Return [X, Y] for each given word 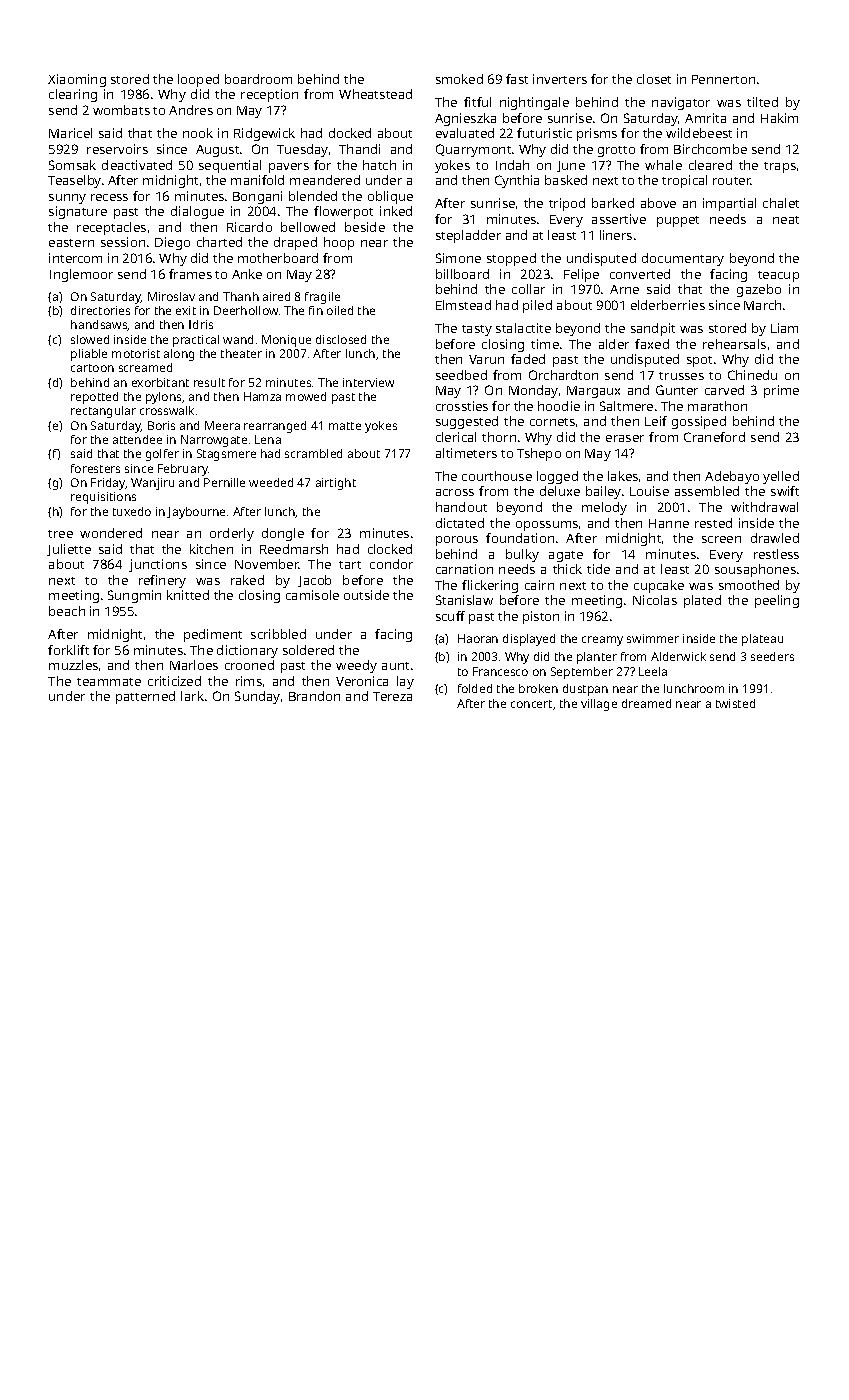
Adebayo [732, 477]
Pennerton [723, 79]
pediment [213, 635]
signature [78, 212]
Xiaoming [77, 80]
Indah [512, 165]
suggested [467, 422]
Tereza [392, 696]
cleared [710, 165]
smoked [459, 79]
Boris [161, 425]
